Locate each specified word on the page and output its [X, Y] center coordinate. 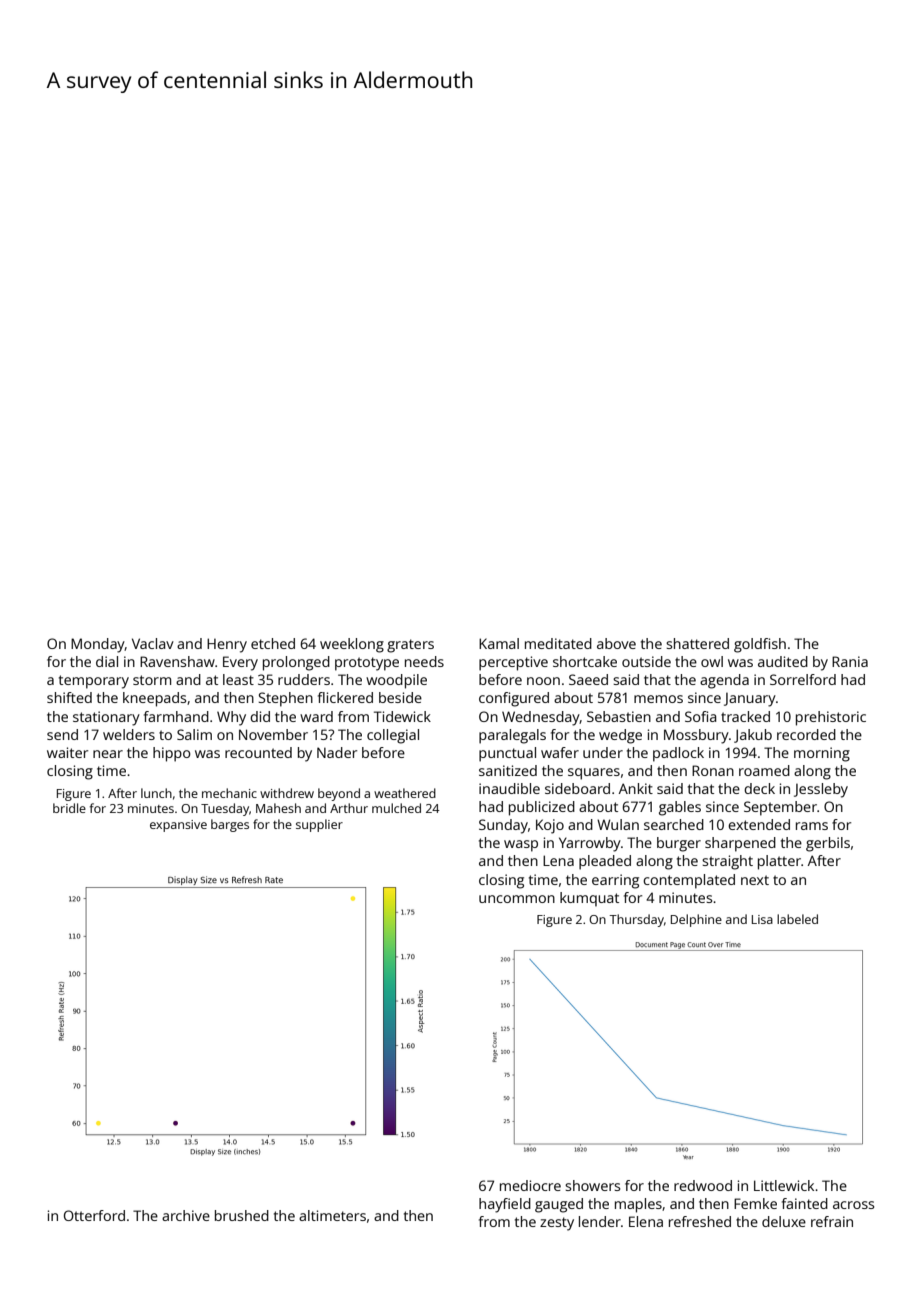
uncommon [517, 899]
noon [543, 681]
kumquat [589, 899]
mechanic [229, 793]
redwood [703, 1185]
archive [186, 1215]
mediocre [530, 1185]
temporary [94, 682]
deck [759, 788]
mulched [396, 808]
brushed [242, 1215]
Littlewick [784, 1185]
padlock [678, 754]
